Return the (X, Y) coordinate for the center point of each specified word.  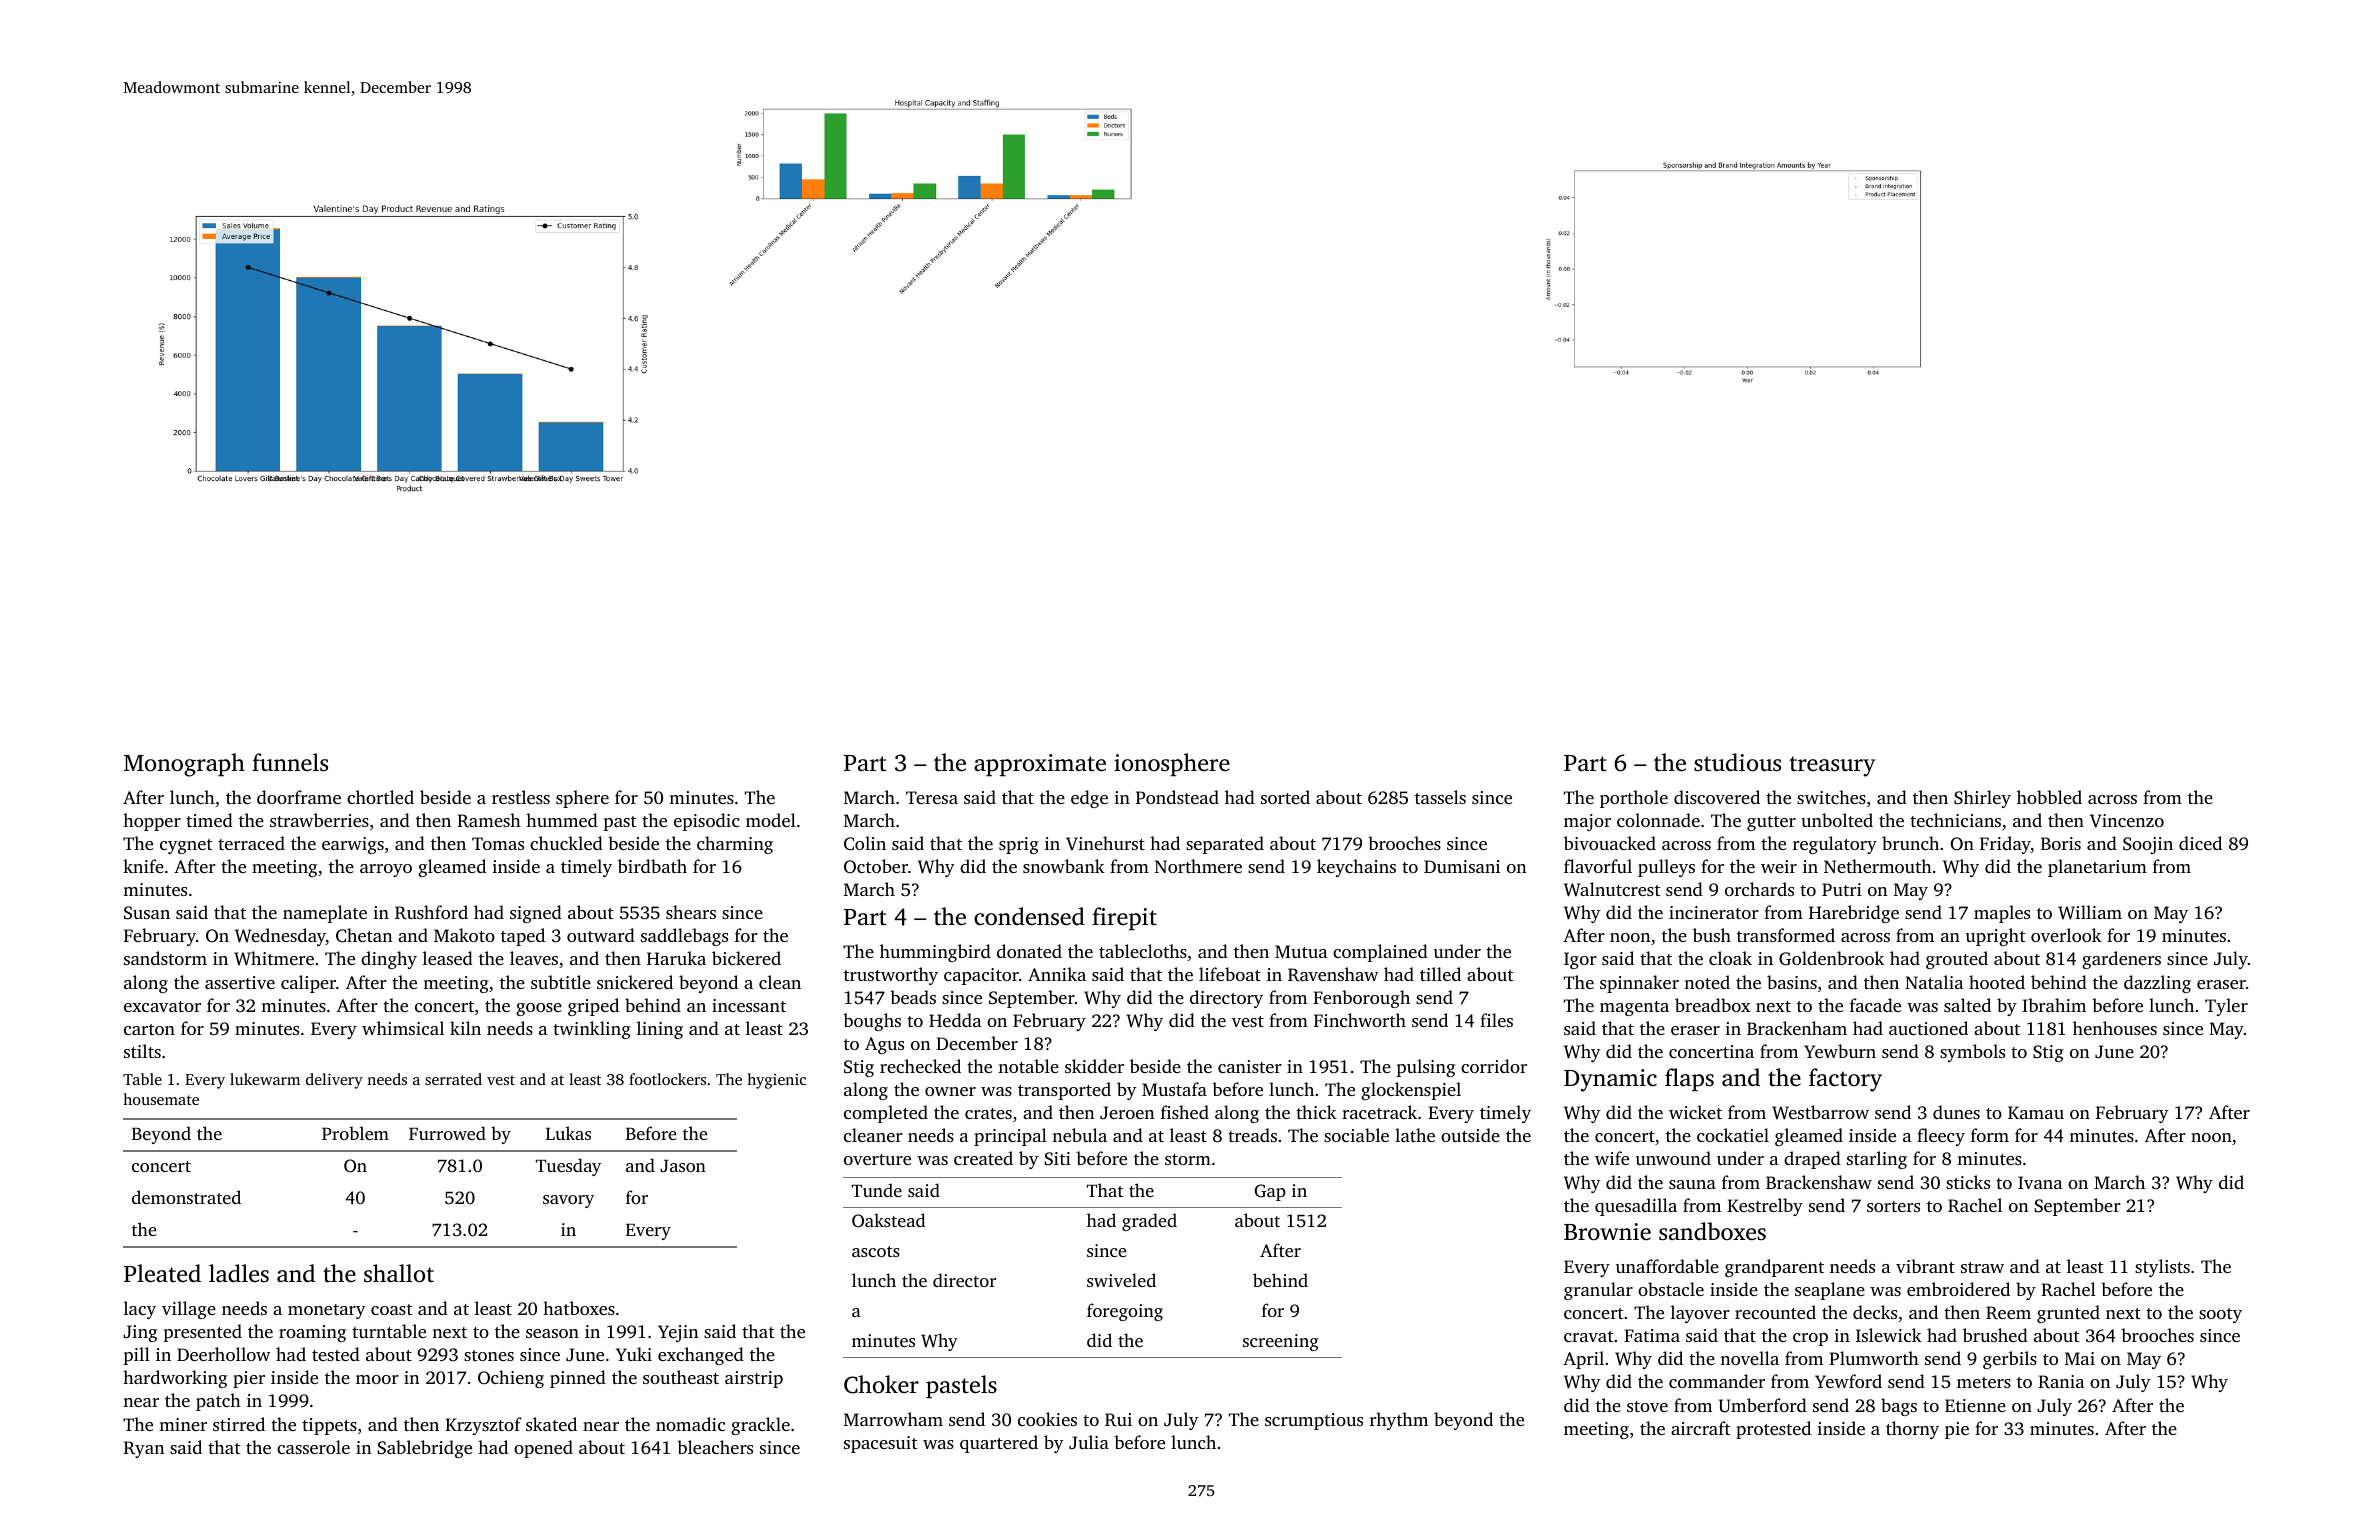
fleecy (1941, 1137)
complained (1380, 953)
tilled (1440, 974)
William (2090, 912)
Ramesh (489, 820)
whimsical (403, 1028)
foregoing (1125, 1312)
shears (691, 912)
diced (2200, 843)
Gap (1270, 1192)
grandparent (1774, 1268)
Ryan (144, 1449)
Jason (683, 1166)
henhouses (2115, 1028)
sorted (1285, 797)
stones (489, 1355)
